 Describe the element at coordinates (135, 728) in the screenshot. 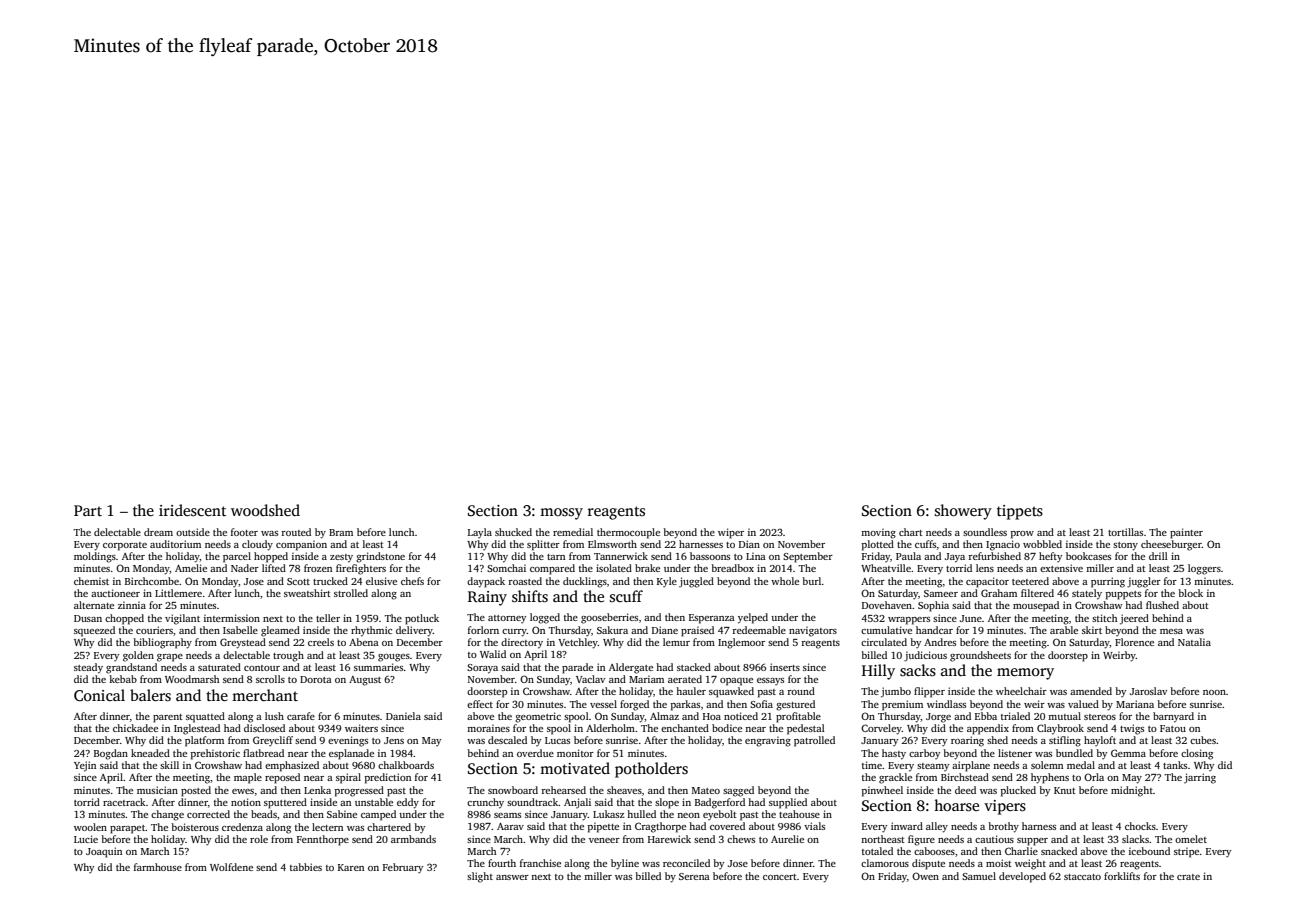

I see `chickadee` at that location.
